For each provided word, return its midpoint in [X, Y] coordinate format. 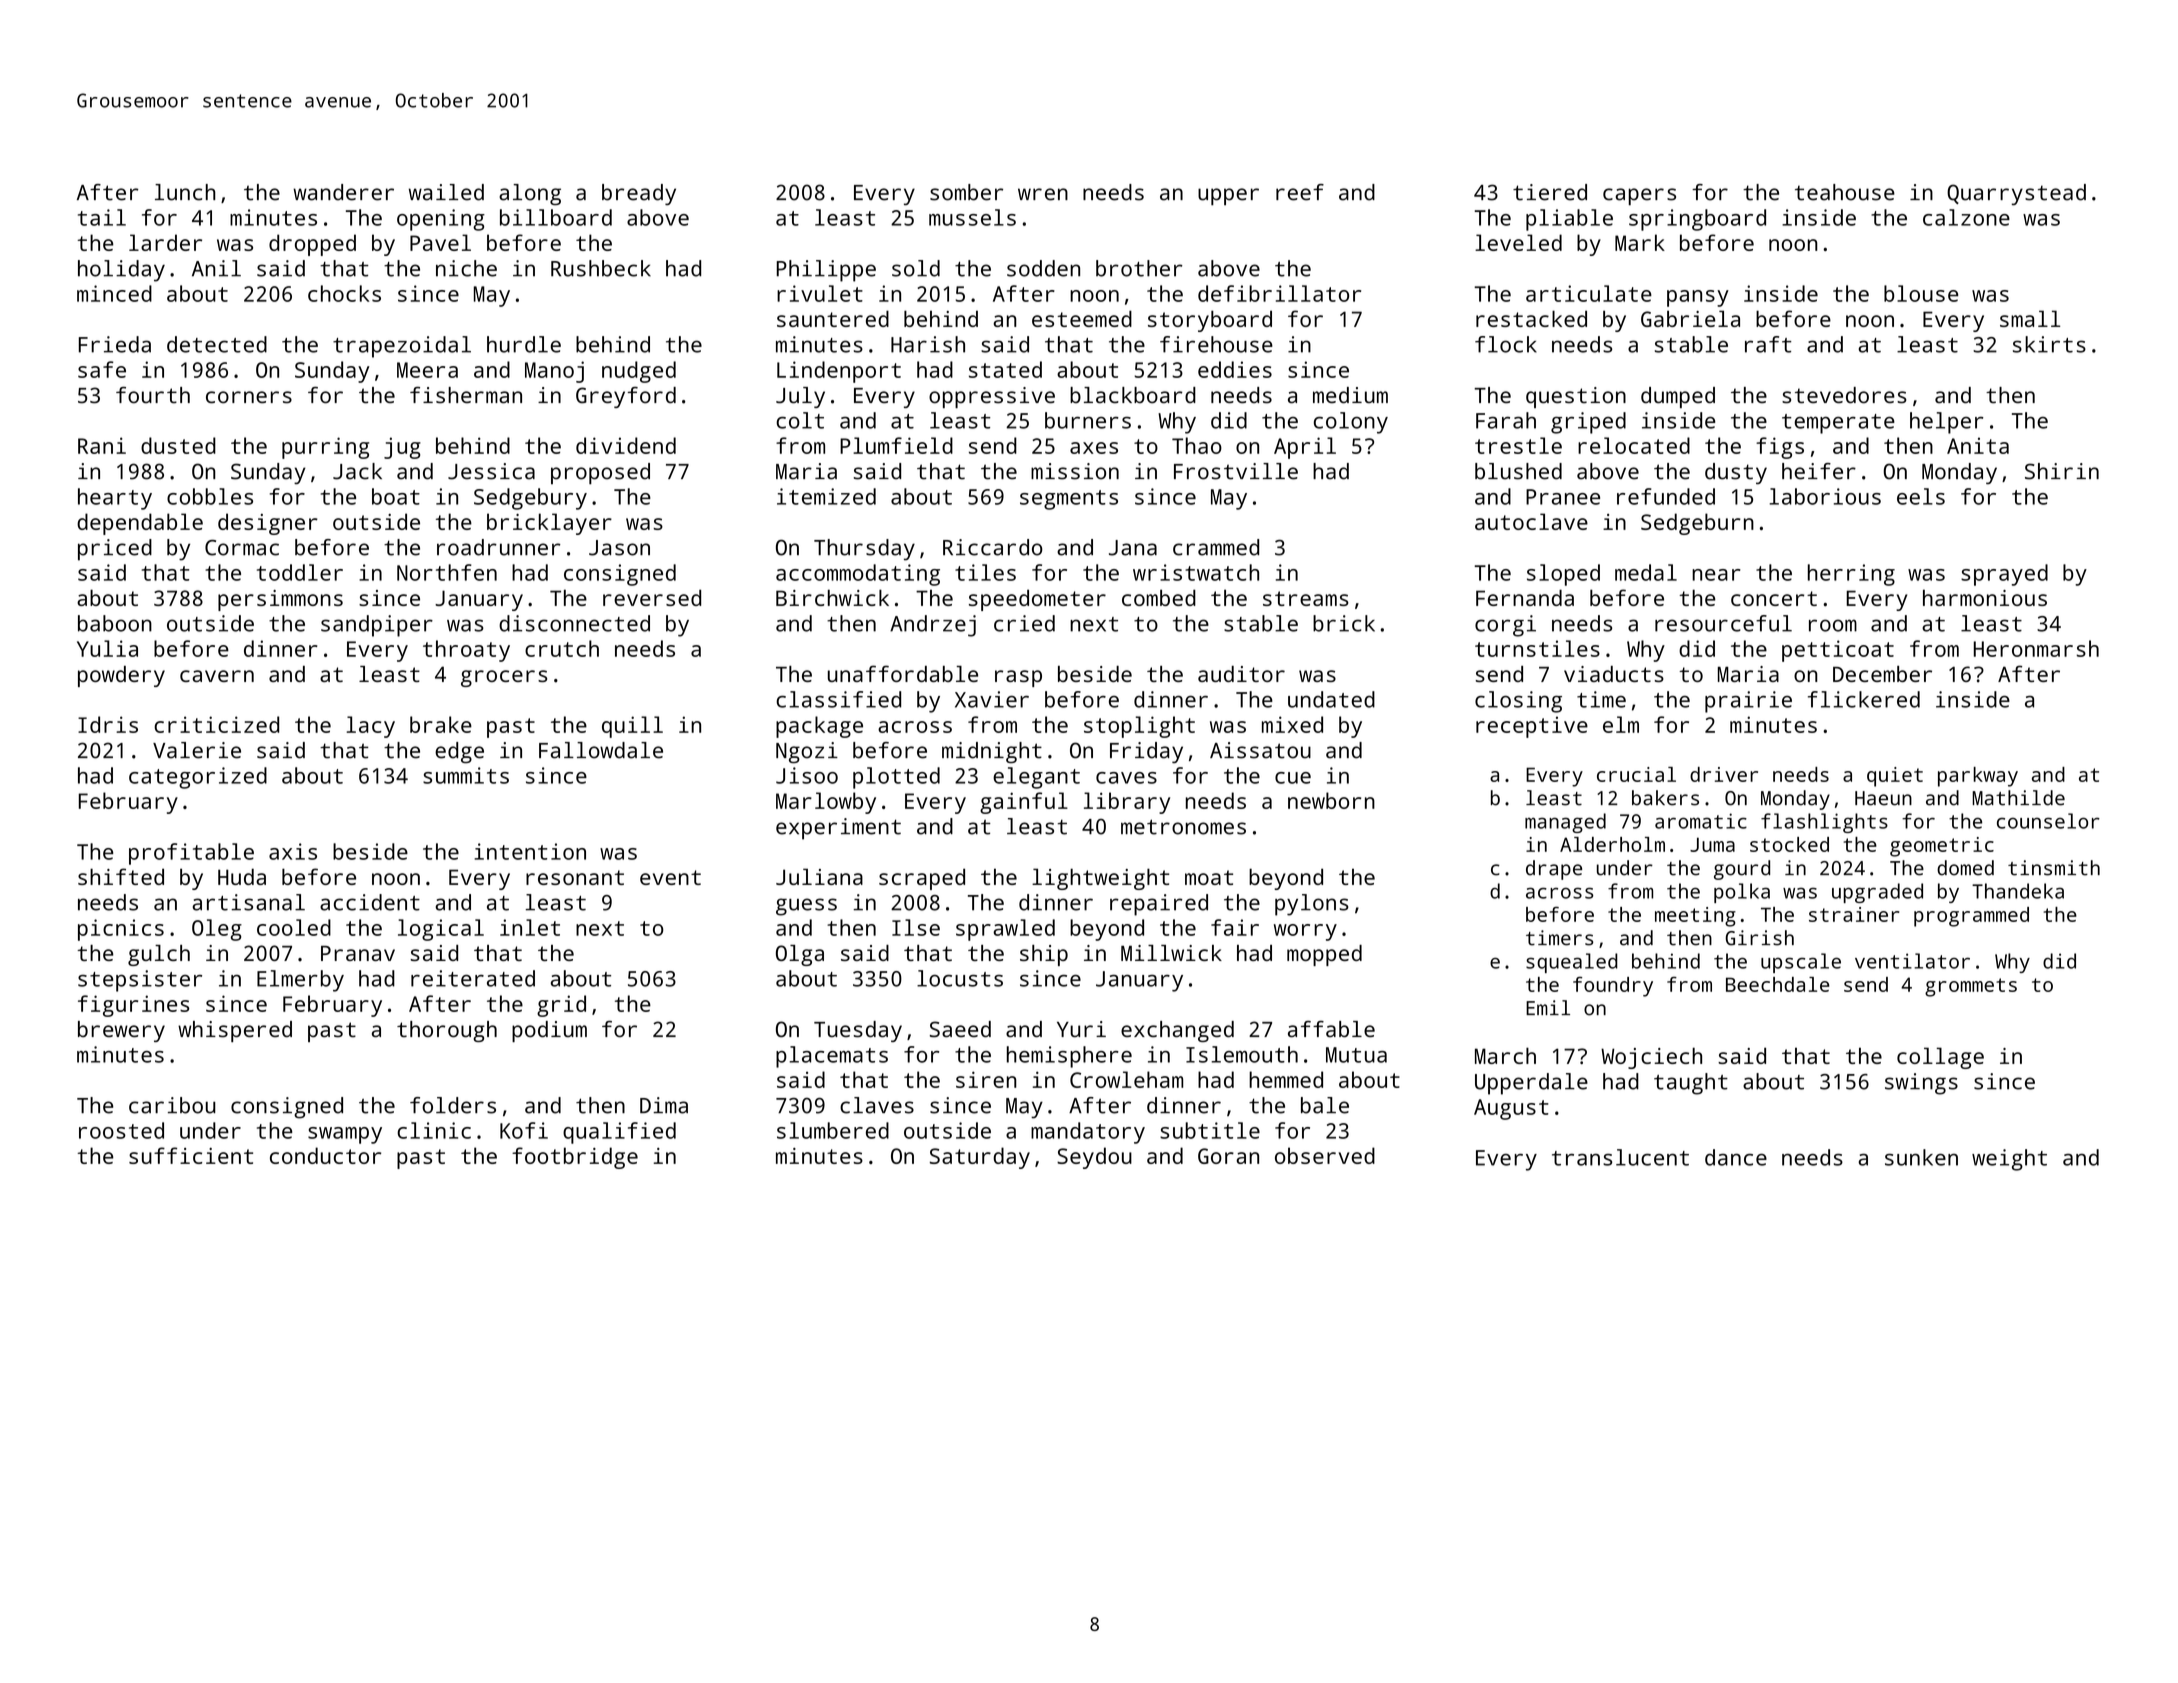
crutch [562, 648]
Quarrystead [2016, 194]
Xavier [992, 699]
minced [114, 293]
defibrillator [1279, 293]
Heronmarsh [2036, 648]
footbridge [575, 1158]
